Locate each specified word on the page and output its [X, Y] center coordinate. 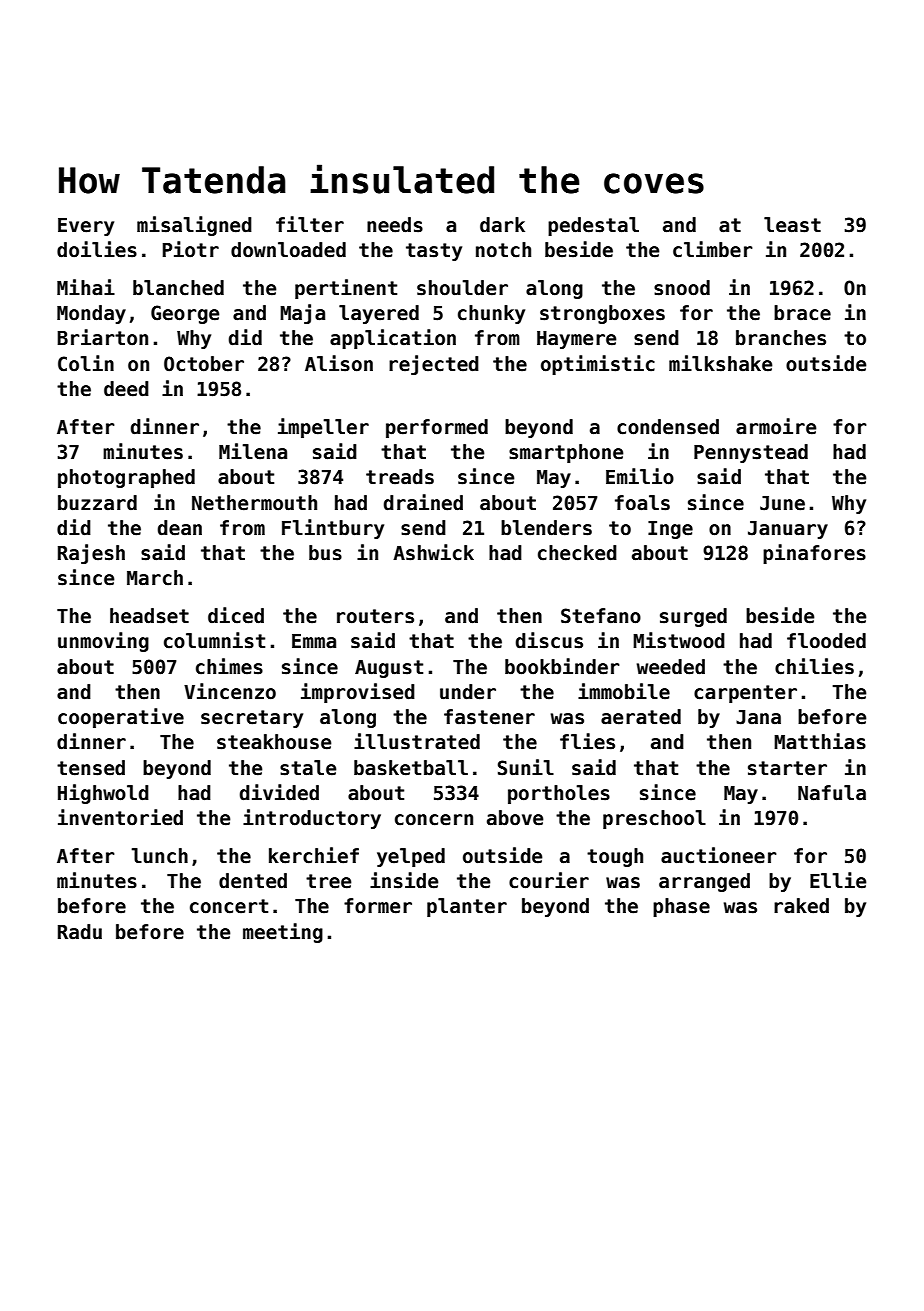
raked [801, 906]
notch [503, 250]
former [378, 906]
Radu [80, 932]
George [185, 314]
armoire [776, 426]
